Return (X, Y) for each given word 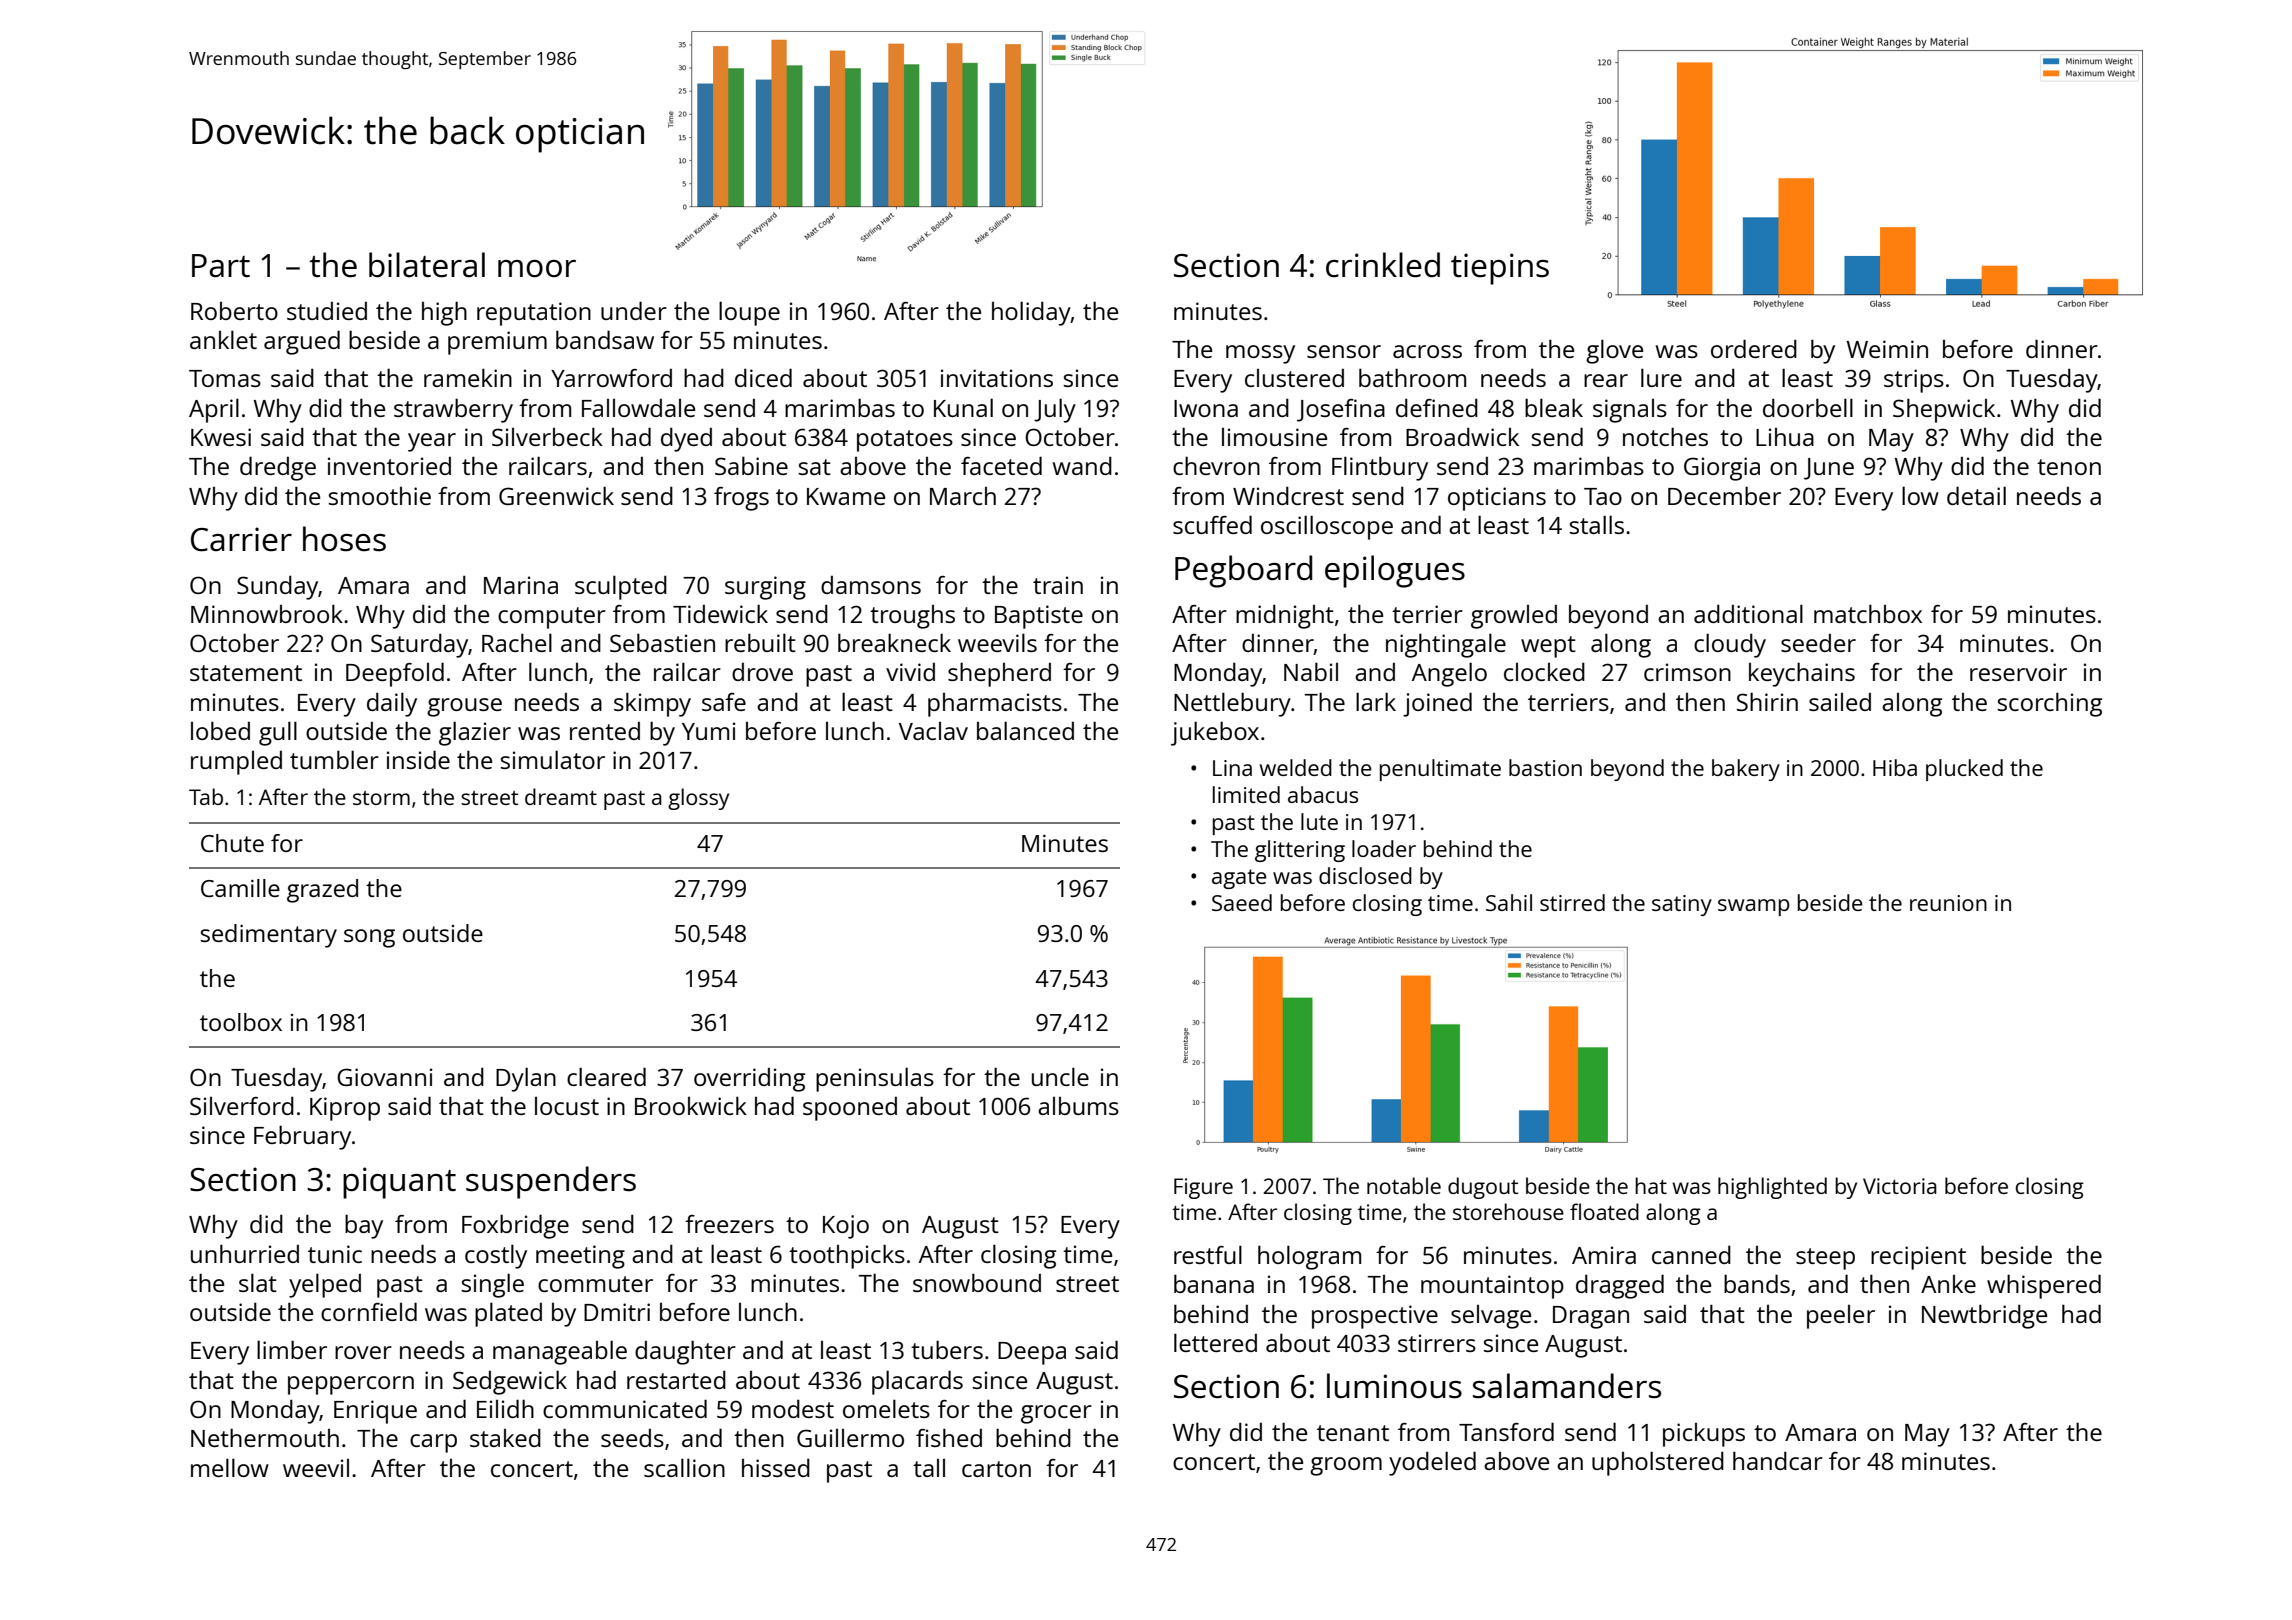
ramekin (468, 377)
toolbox (241, 1022)
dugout (1483, 1188)
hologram (1309, 1257)
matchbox (1868, 613)
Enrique (375, 1412)
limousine (1274, 437)
